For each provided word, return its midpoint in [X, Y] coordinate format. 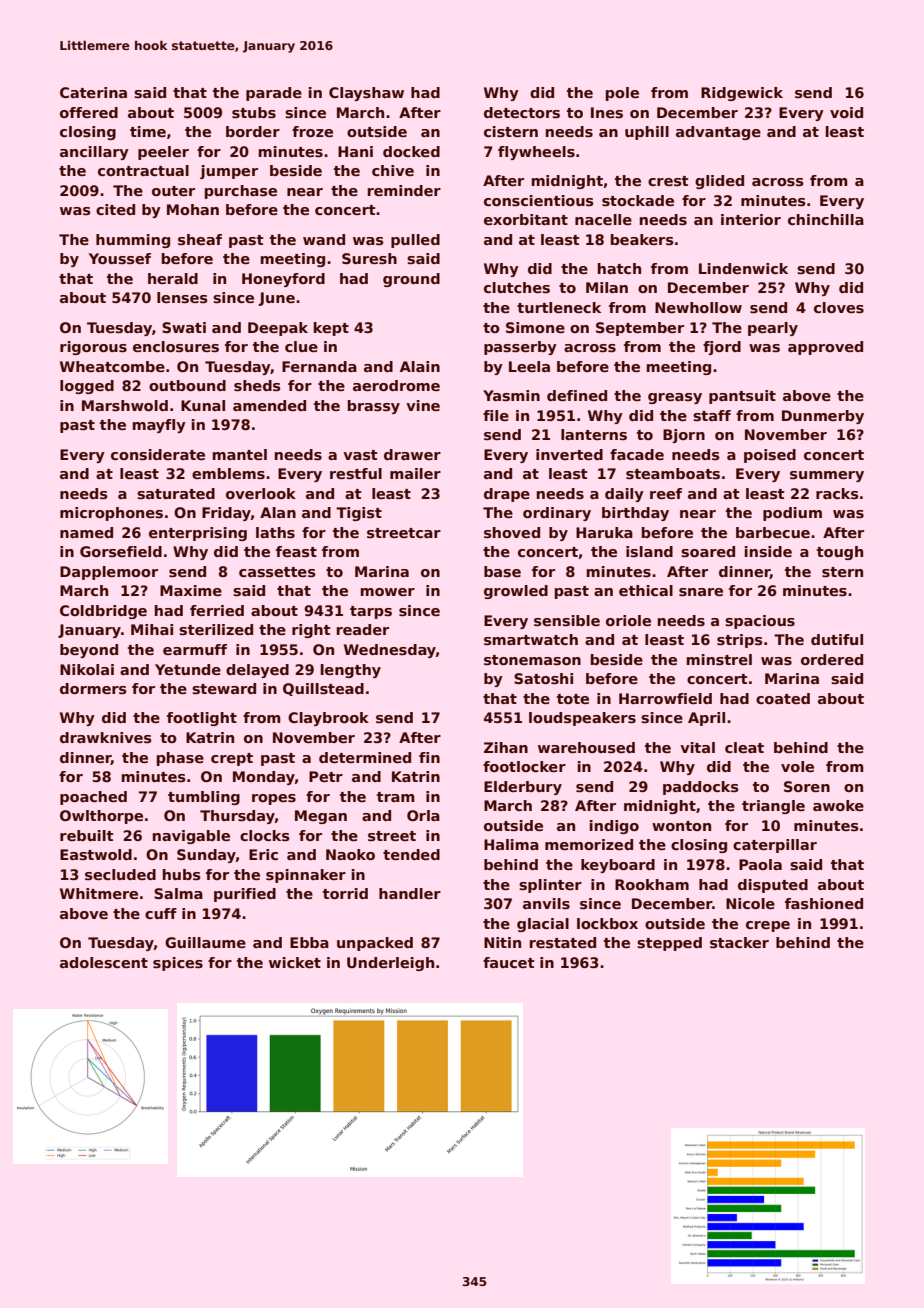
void [846, 112]
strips [740, 641]
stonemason [532, 660]
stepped [669, 944]
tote [573, 699]
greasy [675, 398]
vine [423, 405]
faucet [509, 962]
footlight [202, 719]
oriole [628, 620]
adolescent [104, 962]
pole [622, 94]
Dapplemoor [109, 573]
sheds [257, 385]
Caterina [93, 92]
